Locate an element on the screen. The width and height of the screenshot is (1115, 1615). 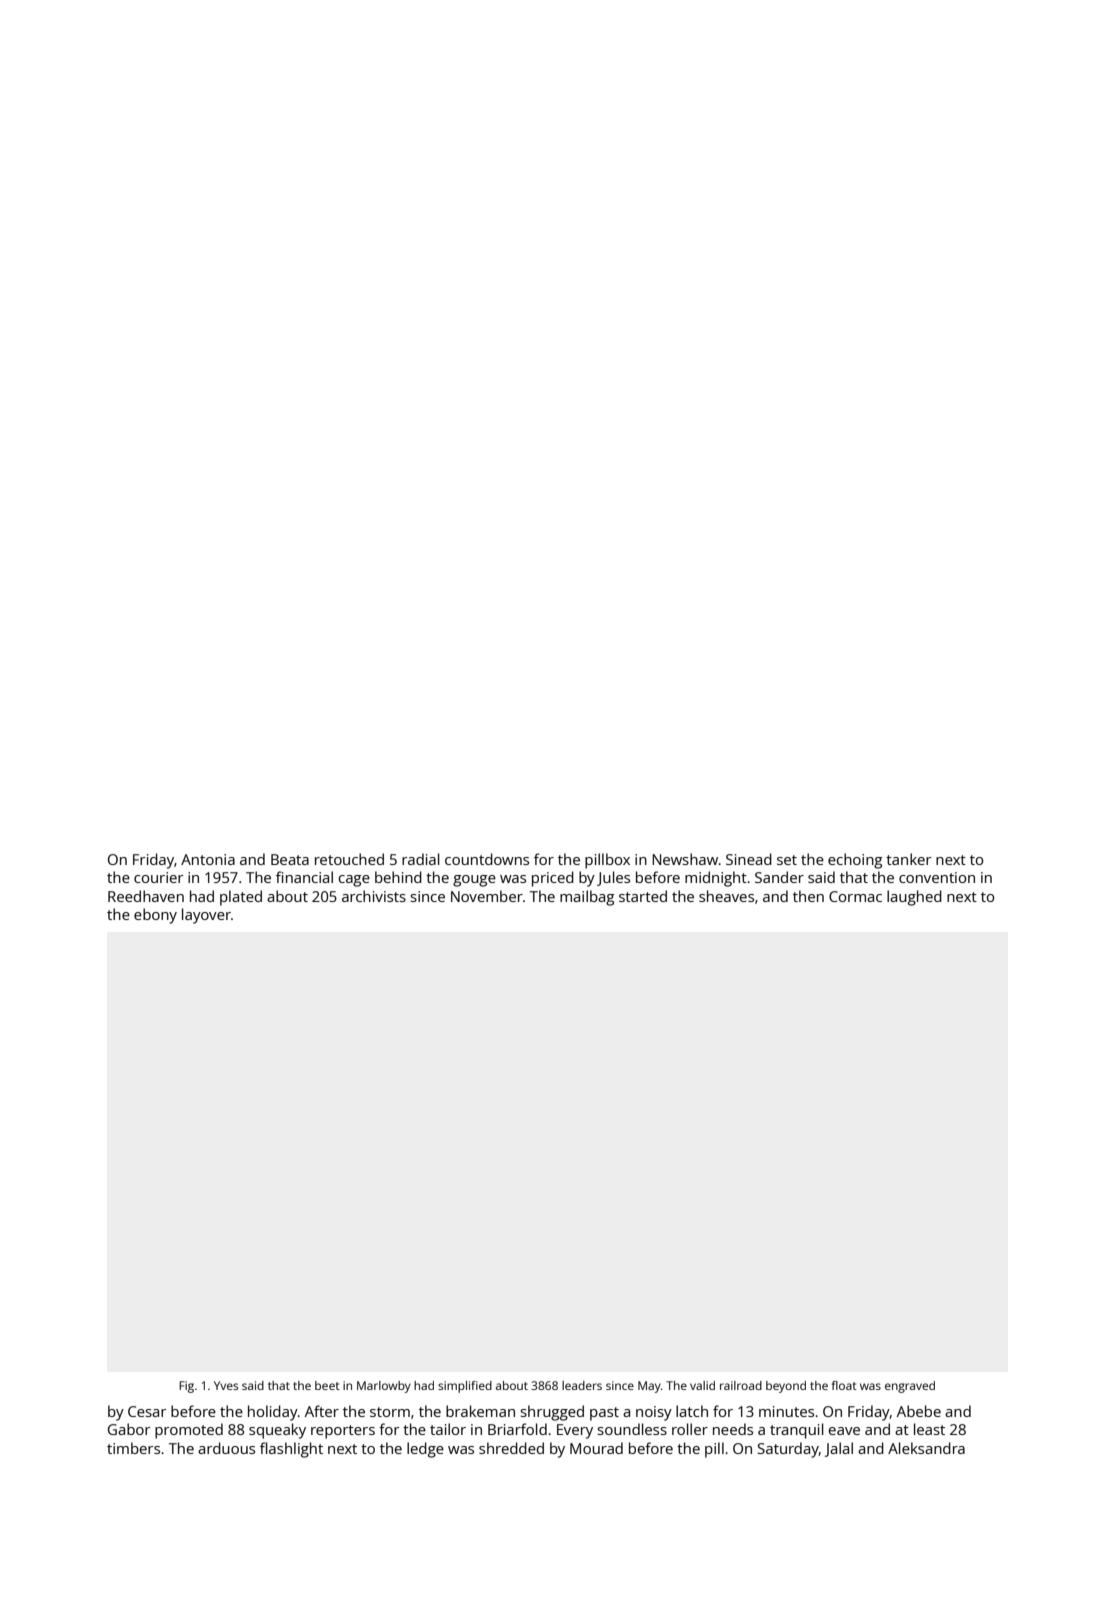
float is located at coordinates (844, 1385).
